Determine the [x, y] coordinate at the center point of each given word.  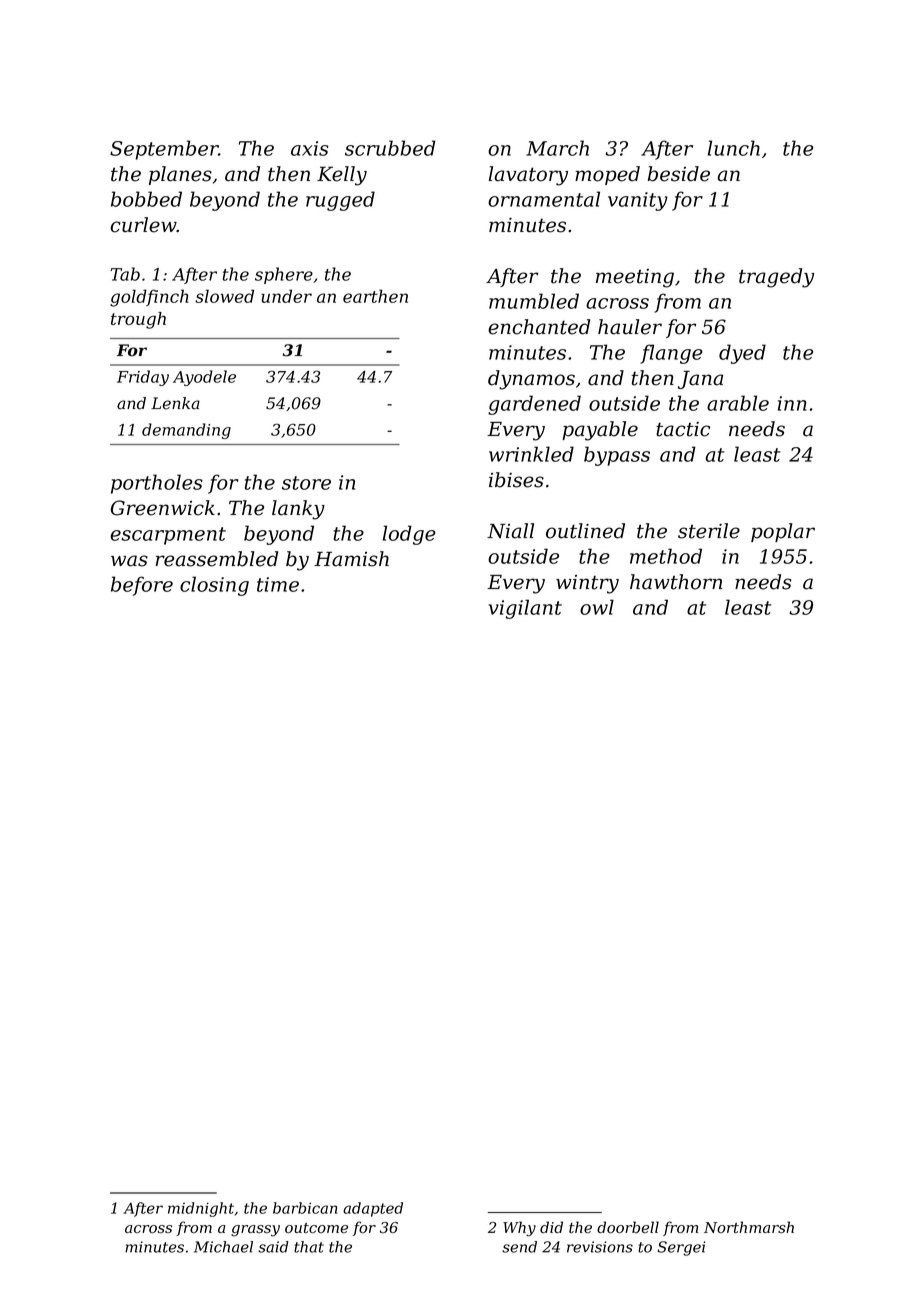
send [519, 1247]
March [557, 148]
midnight [201, 1209]
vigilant [525, 609]
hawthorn [676, 582]
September [164, 150]
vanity [638, 201]
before [142, 586]
